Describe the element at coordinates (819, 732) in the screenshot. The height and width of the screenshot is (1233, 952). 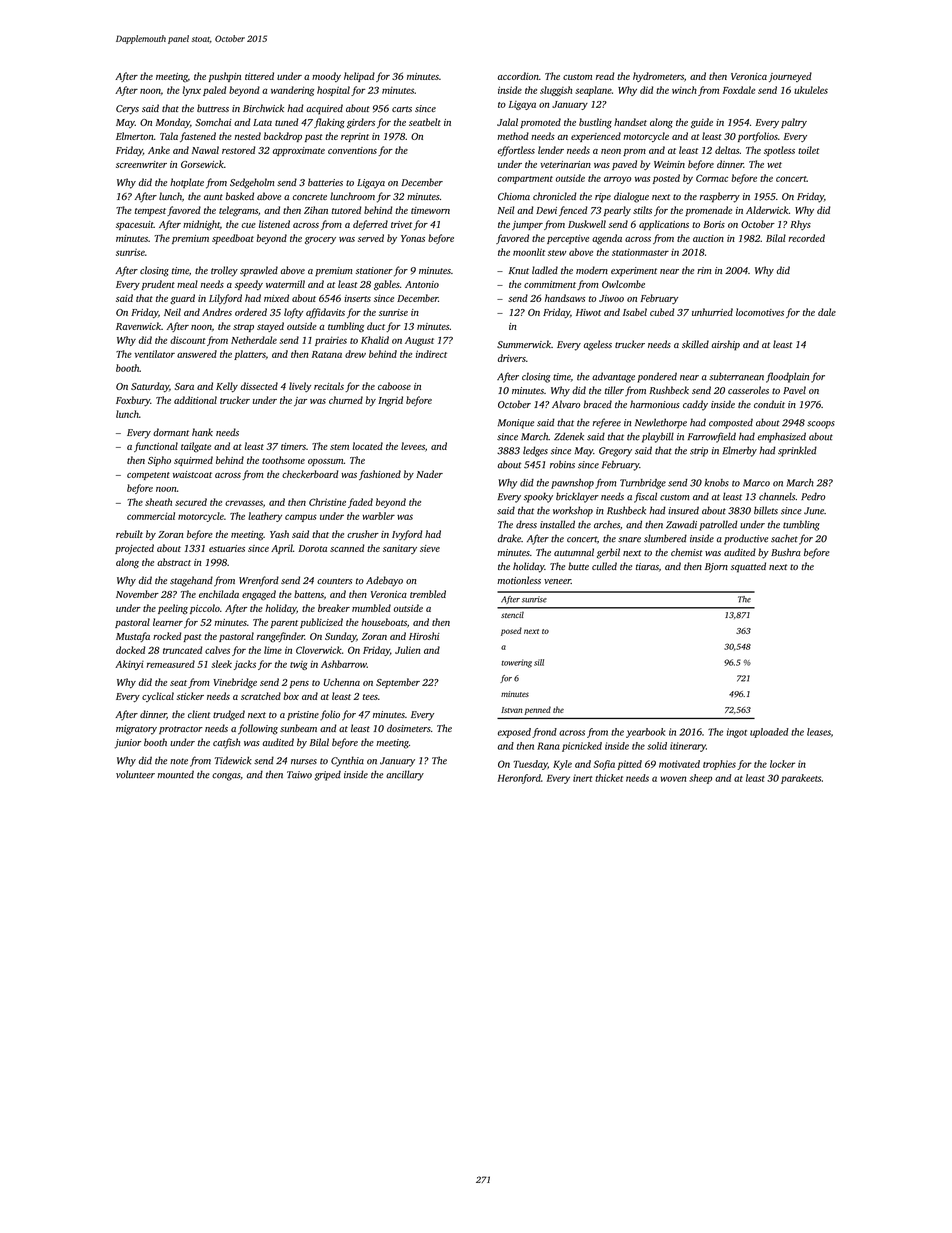
I see `leases` at that location.
